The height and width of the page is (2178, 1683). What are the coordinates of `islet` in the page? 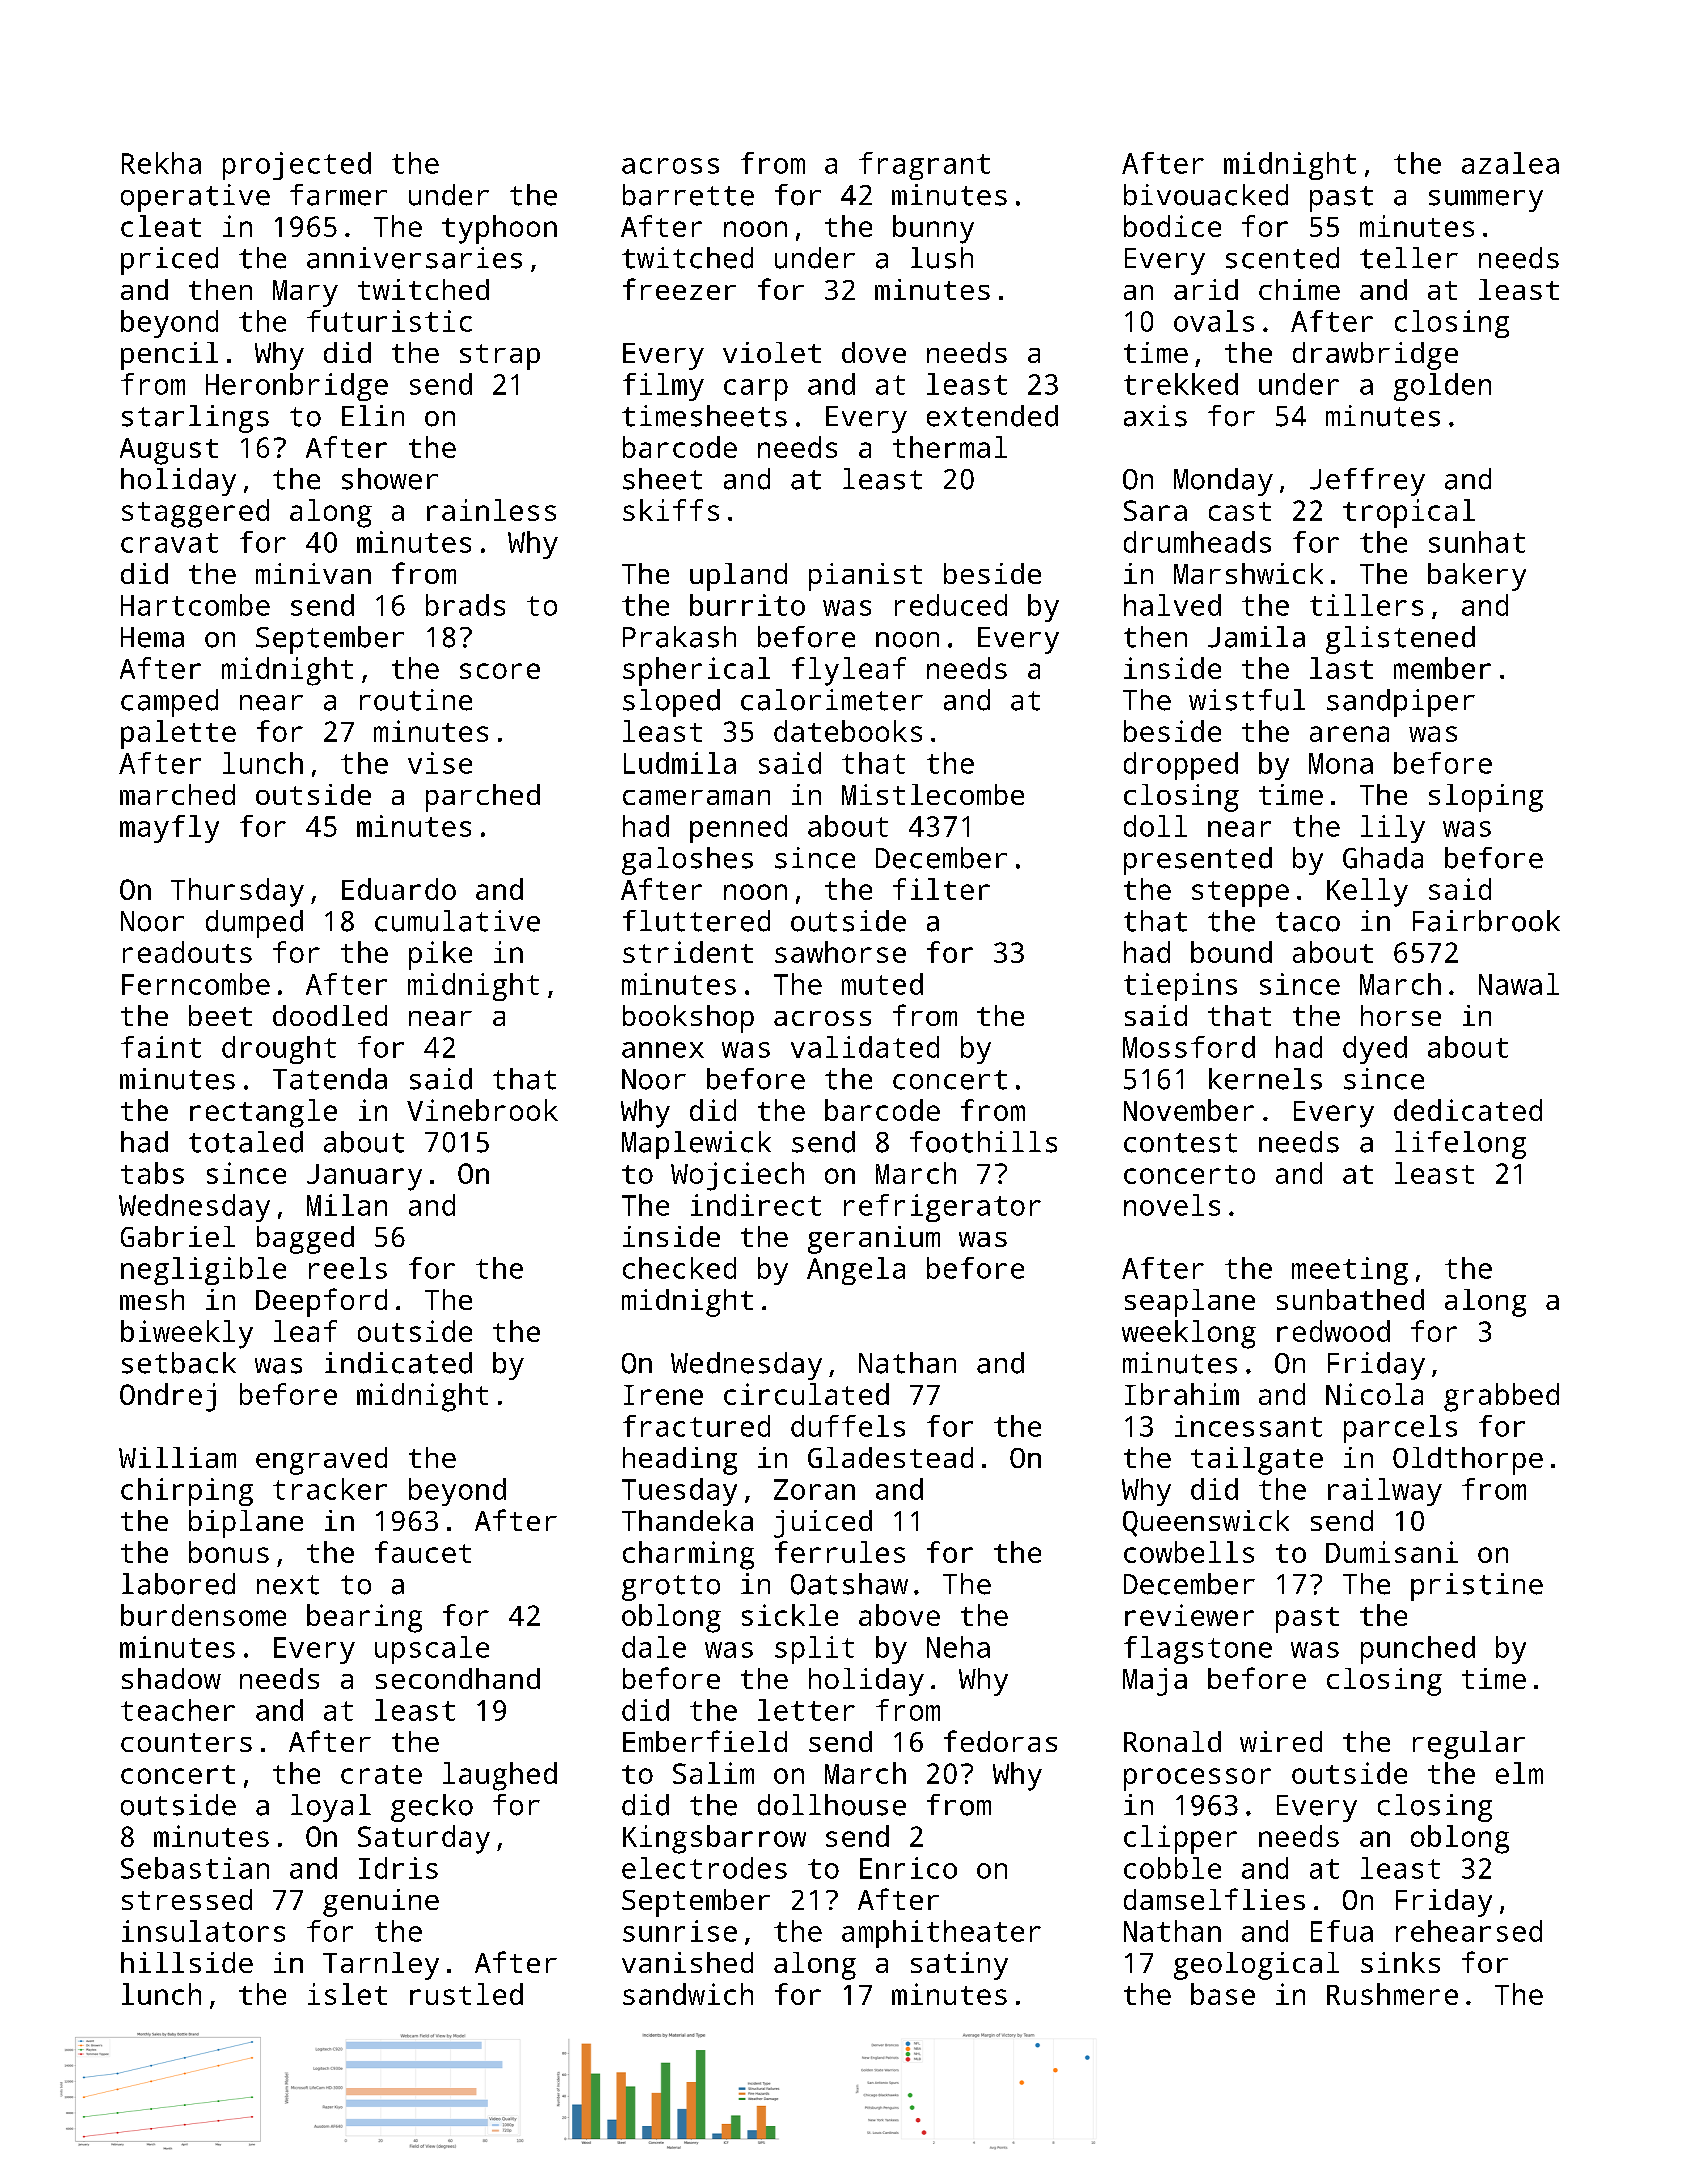 It's located at (347, 1994).
